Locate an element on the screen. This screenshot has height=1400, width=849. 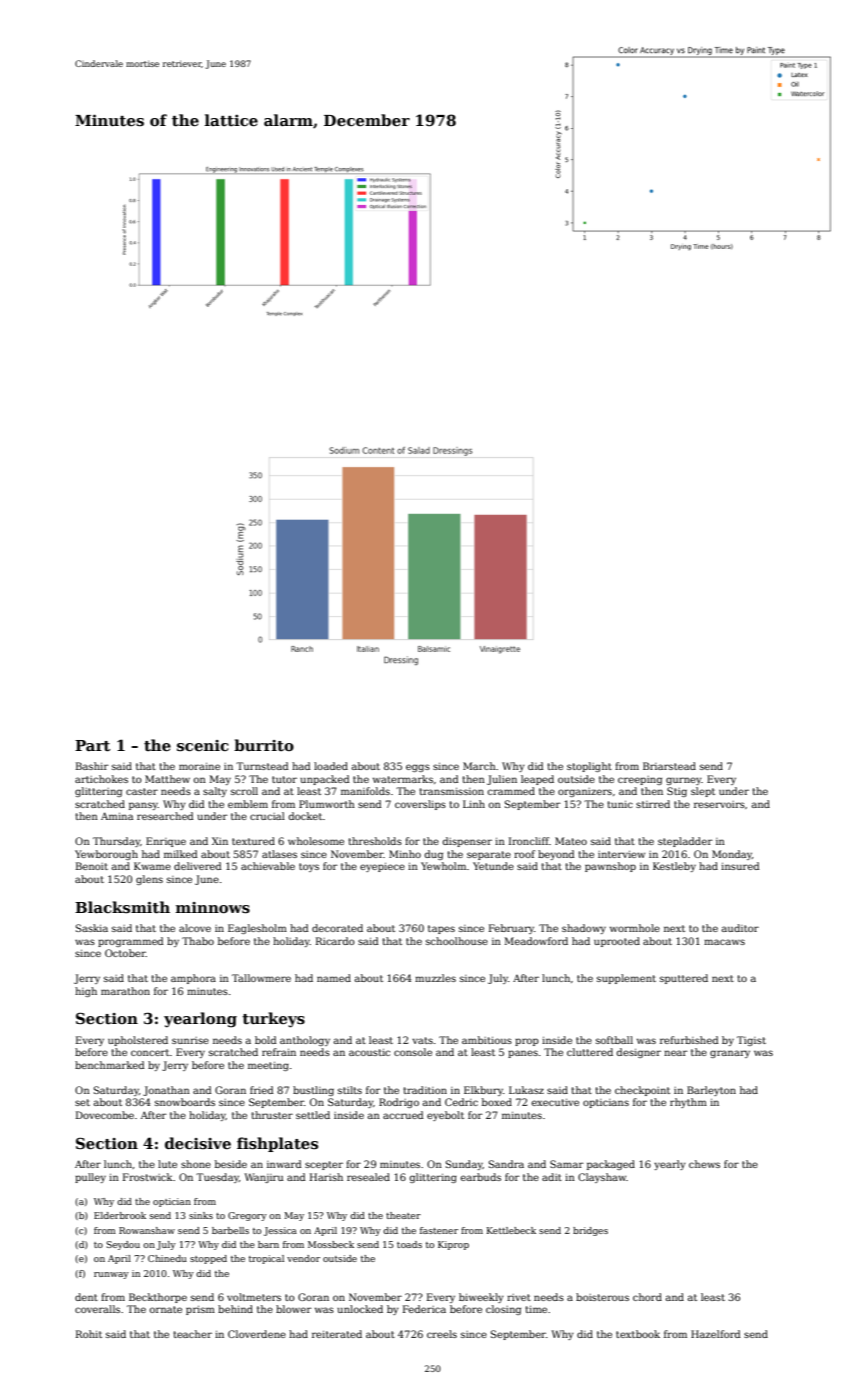
Barleyton is located at coordinates (711, 1091).
